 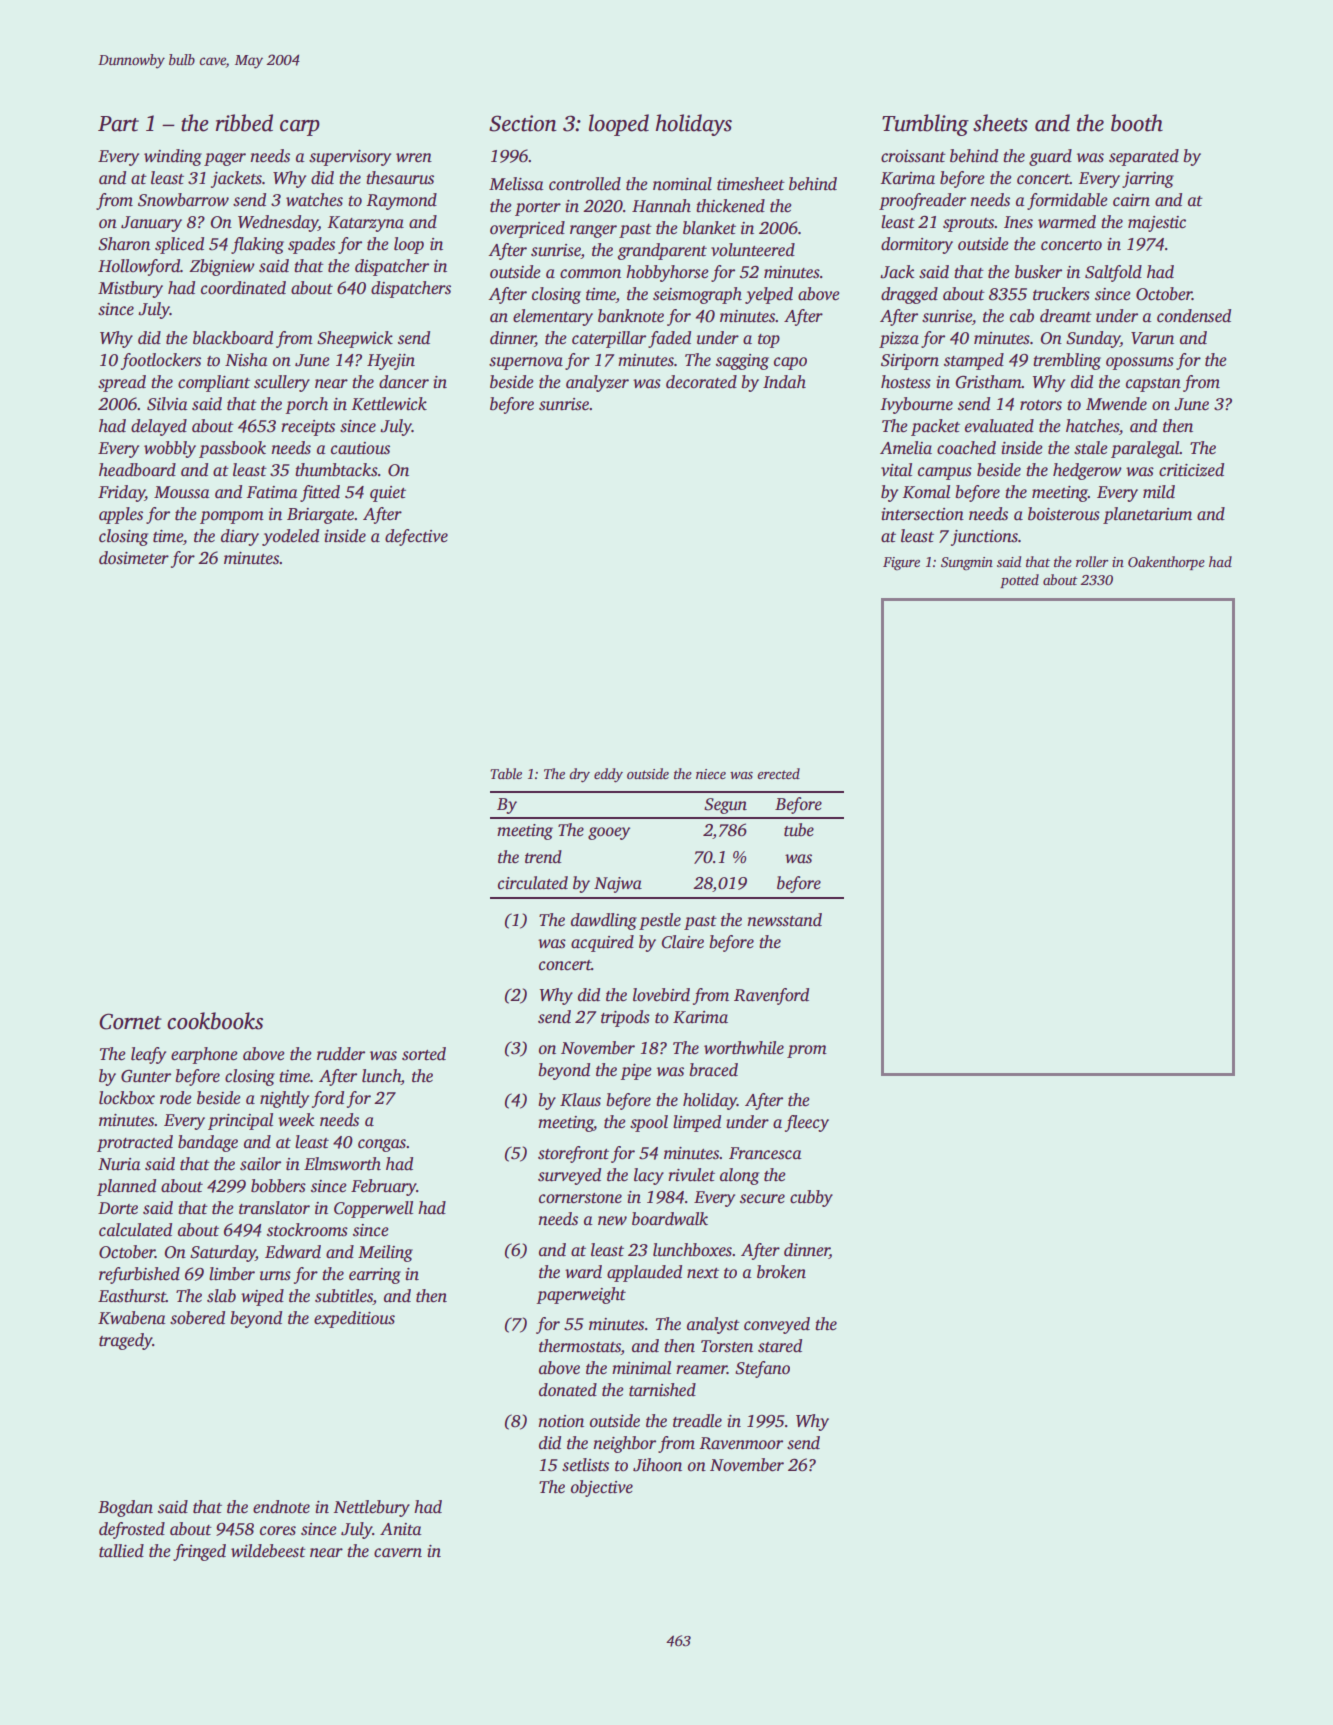 What do you see at coordinates (780, 1346) in the screenshot?
I see `stared` at bounding box center [780, 1346].
